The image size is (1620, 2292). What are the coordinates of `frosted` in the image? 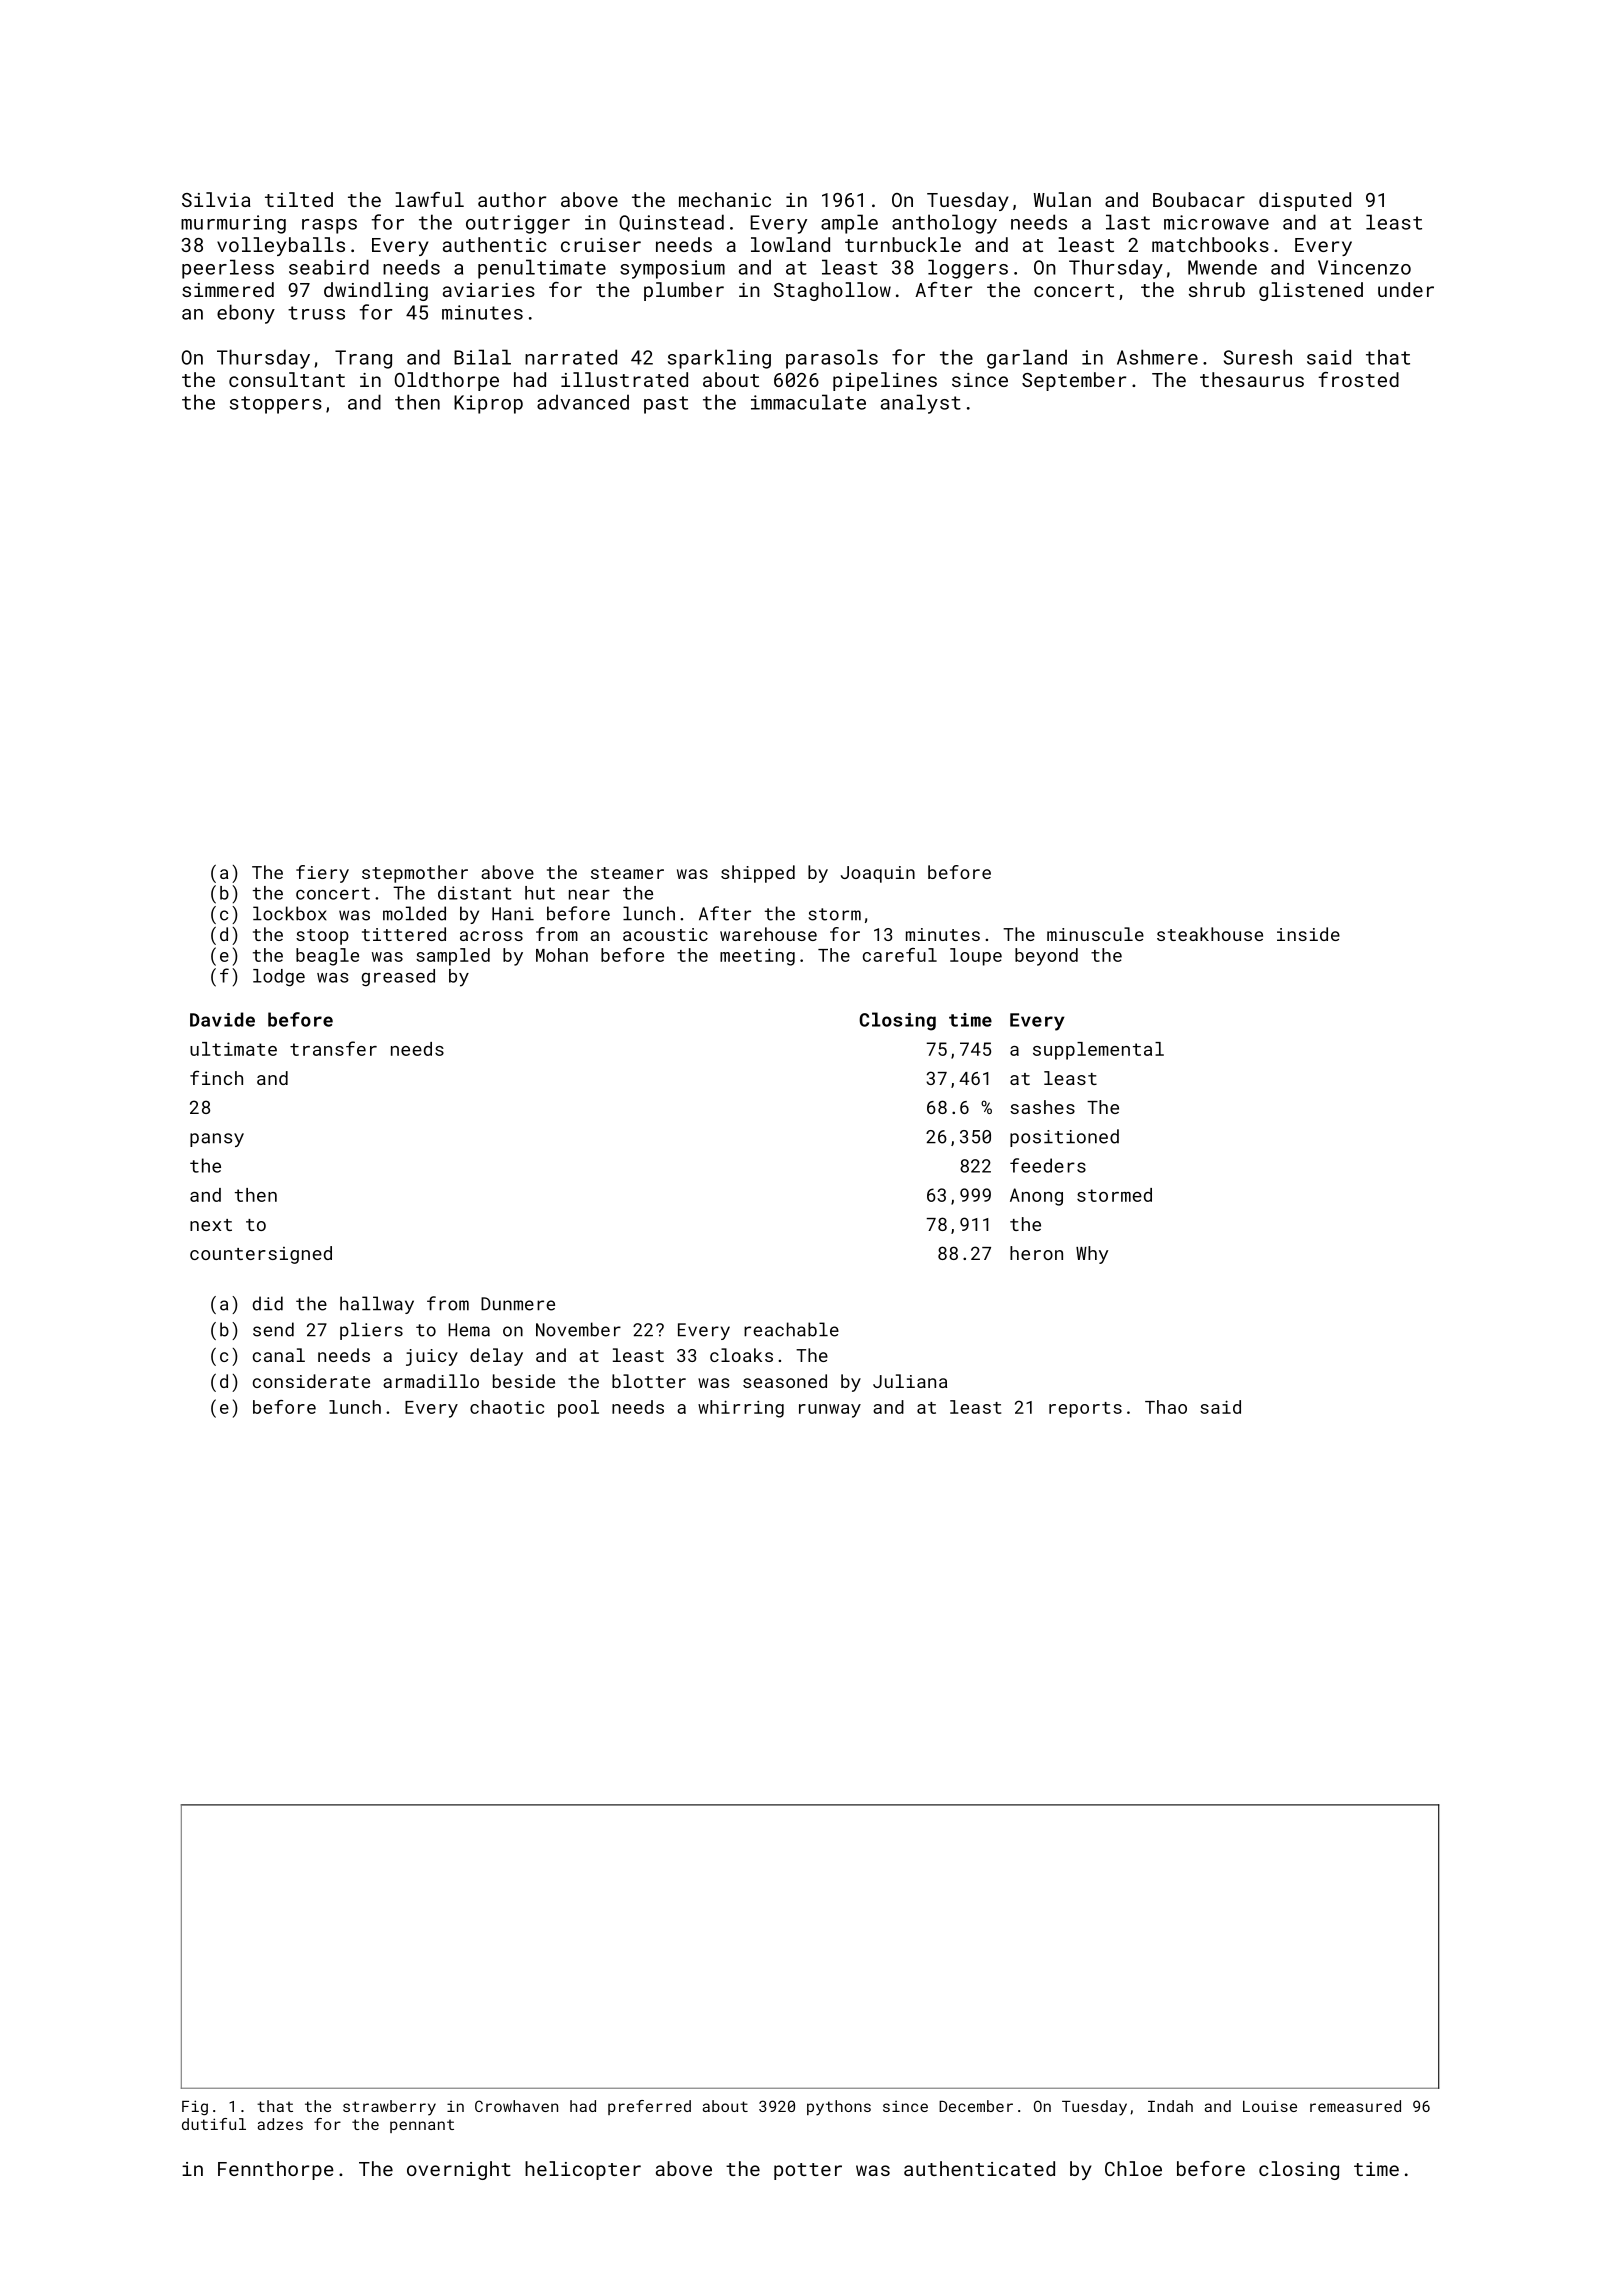 It's located at (1358, 379).
